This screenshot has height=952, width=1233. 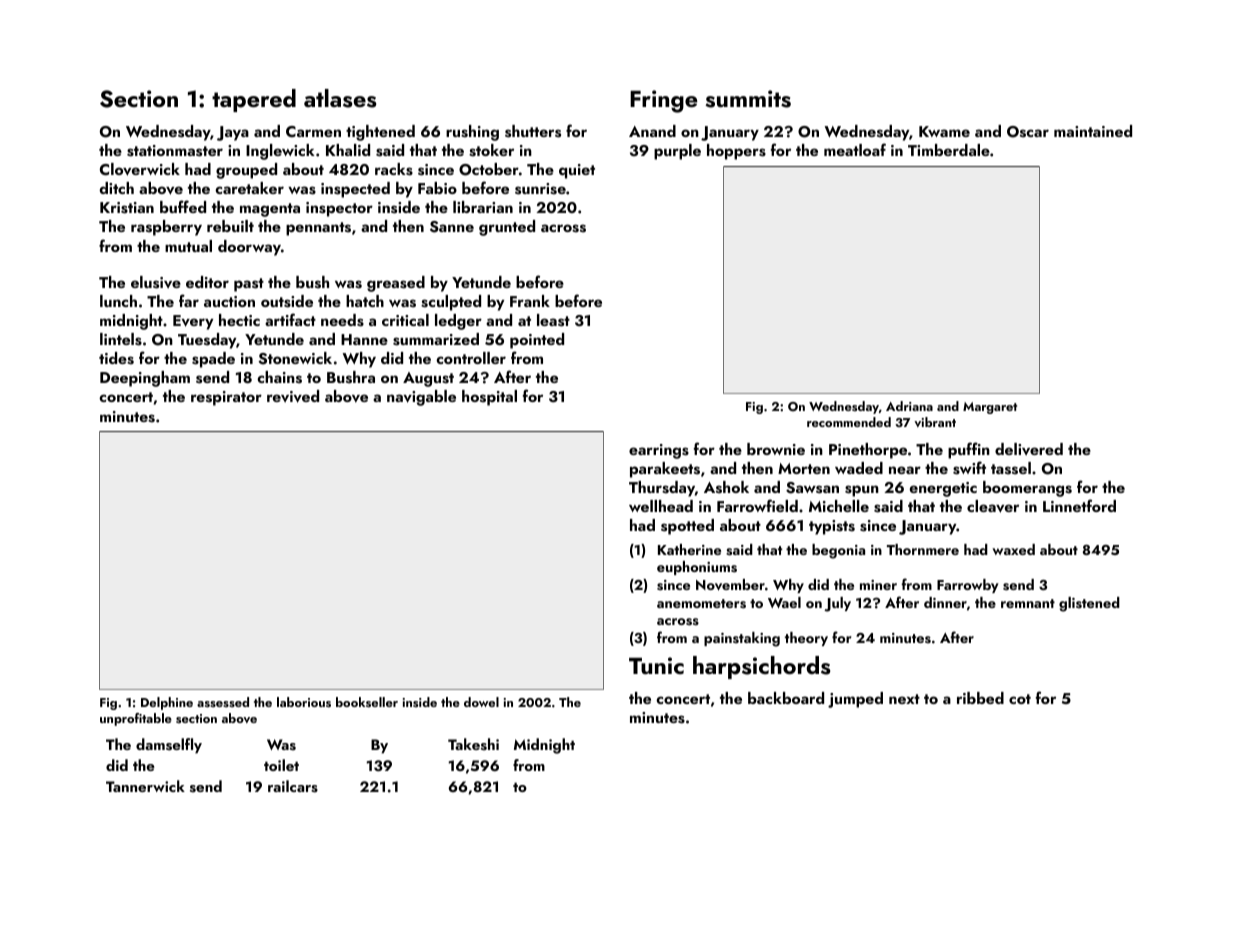 I want to click on Frank, so click(x=530, y=301).
